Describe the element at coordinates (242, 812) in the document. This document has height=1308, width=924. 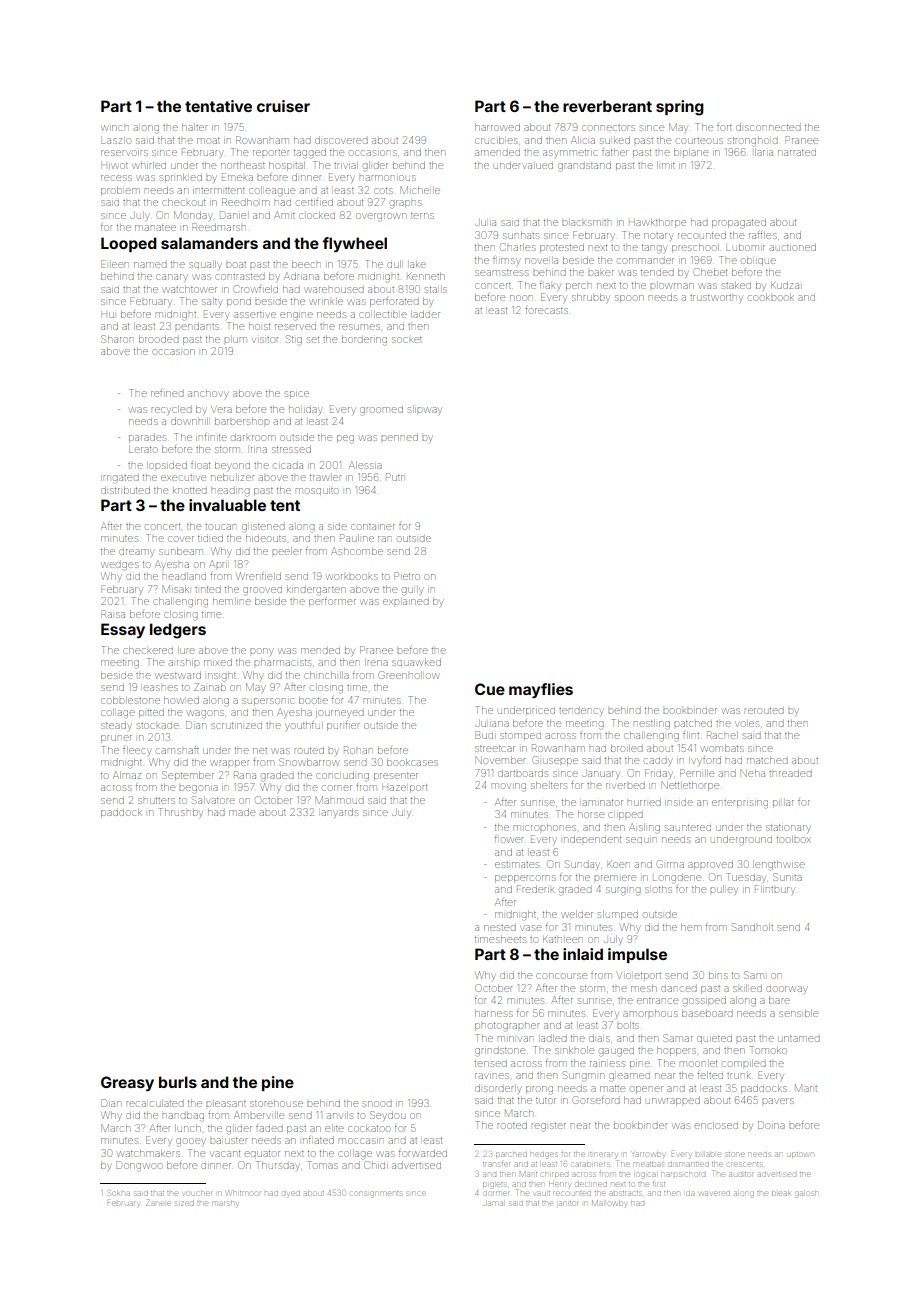
I see `made` at that location.
